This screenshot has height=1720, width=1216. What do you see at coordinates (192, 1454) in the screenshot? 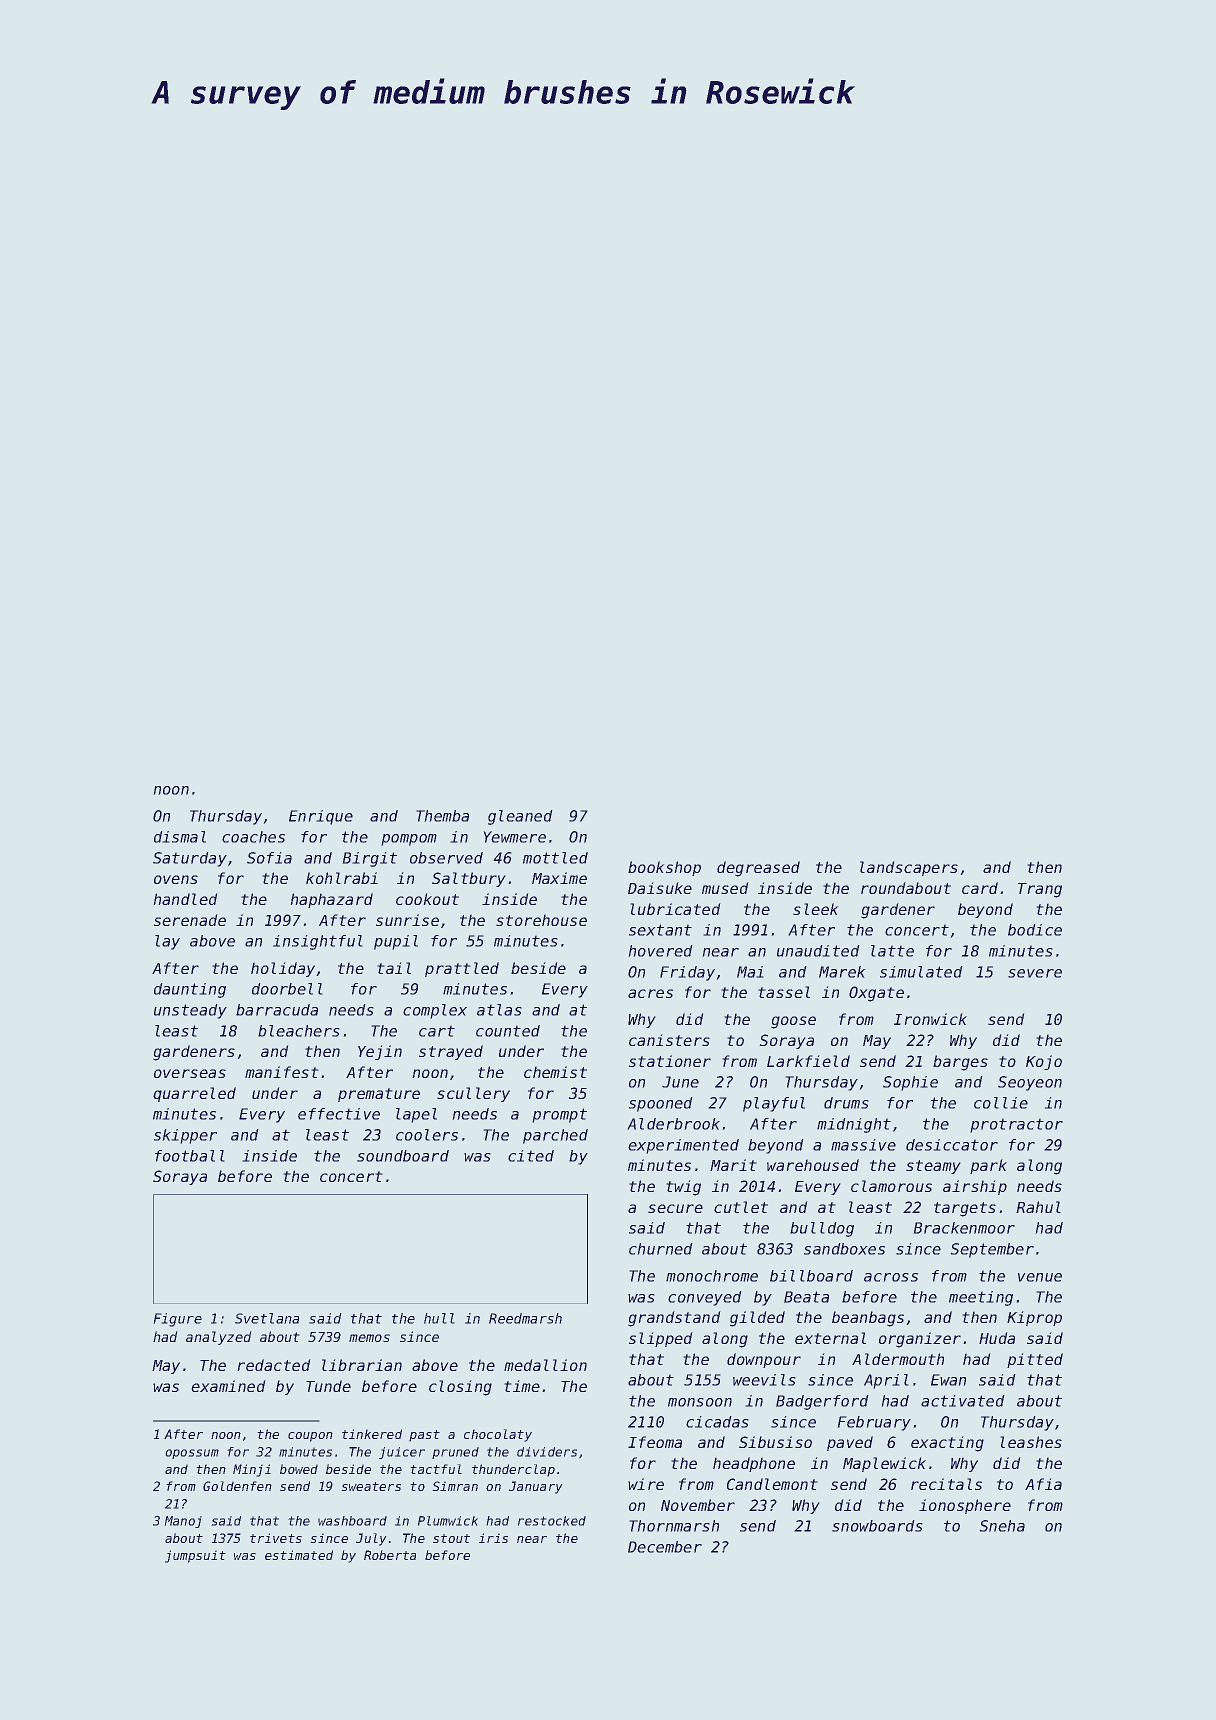
I see `opossum` at bounding box center [192, 1454].
